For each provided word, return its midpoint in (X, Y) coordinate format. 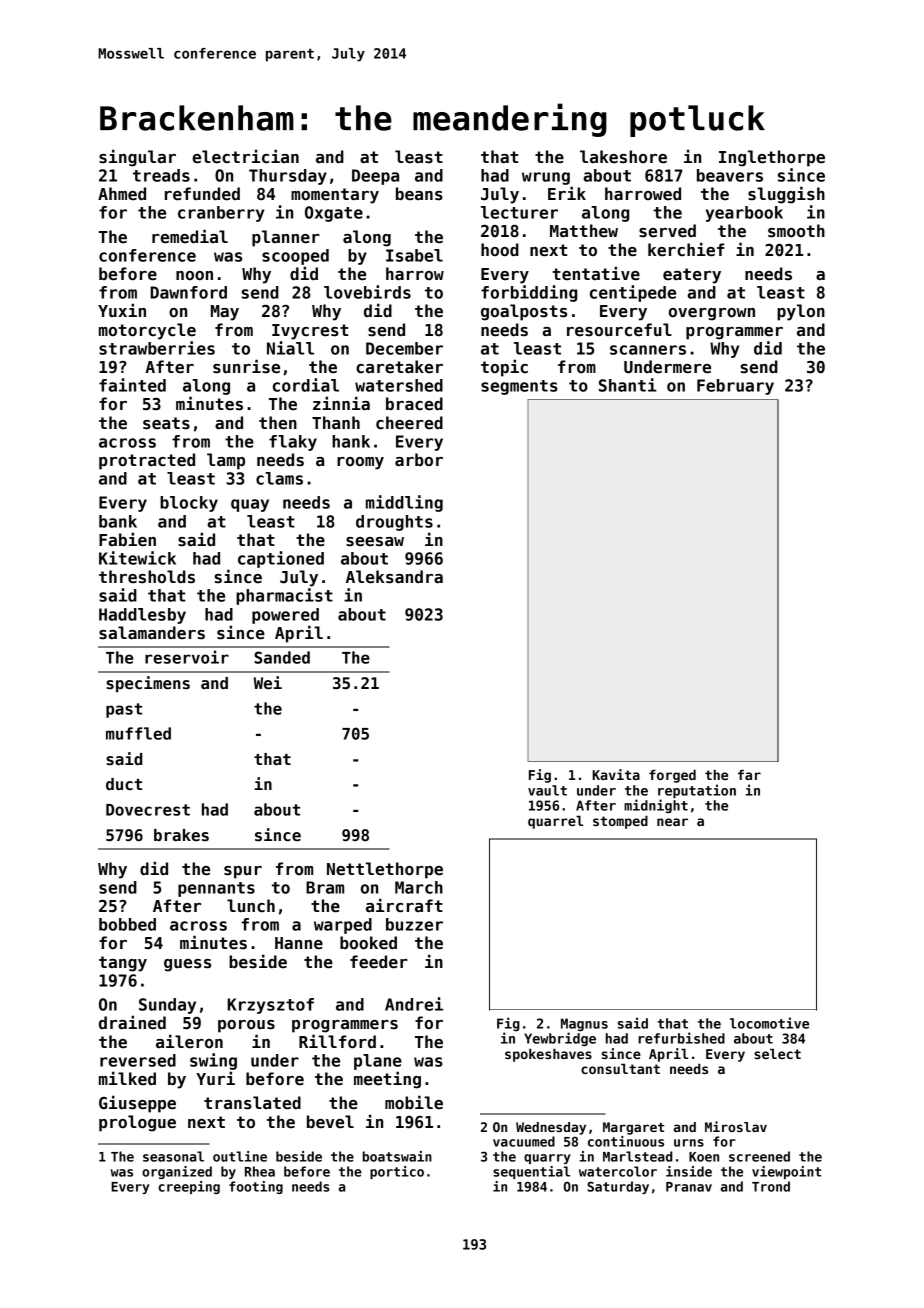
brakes (181, 835)
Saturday (618, 1187)
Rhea (260, 1171)
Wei (268, 683)
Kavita (616, 774)
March (419, 887)
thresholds (147, 577)
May (225, 313)
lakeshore (623, 157)
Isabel (414, 255)
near (672, 822)
